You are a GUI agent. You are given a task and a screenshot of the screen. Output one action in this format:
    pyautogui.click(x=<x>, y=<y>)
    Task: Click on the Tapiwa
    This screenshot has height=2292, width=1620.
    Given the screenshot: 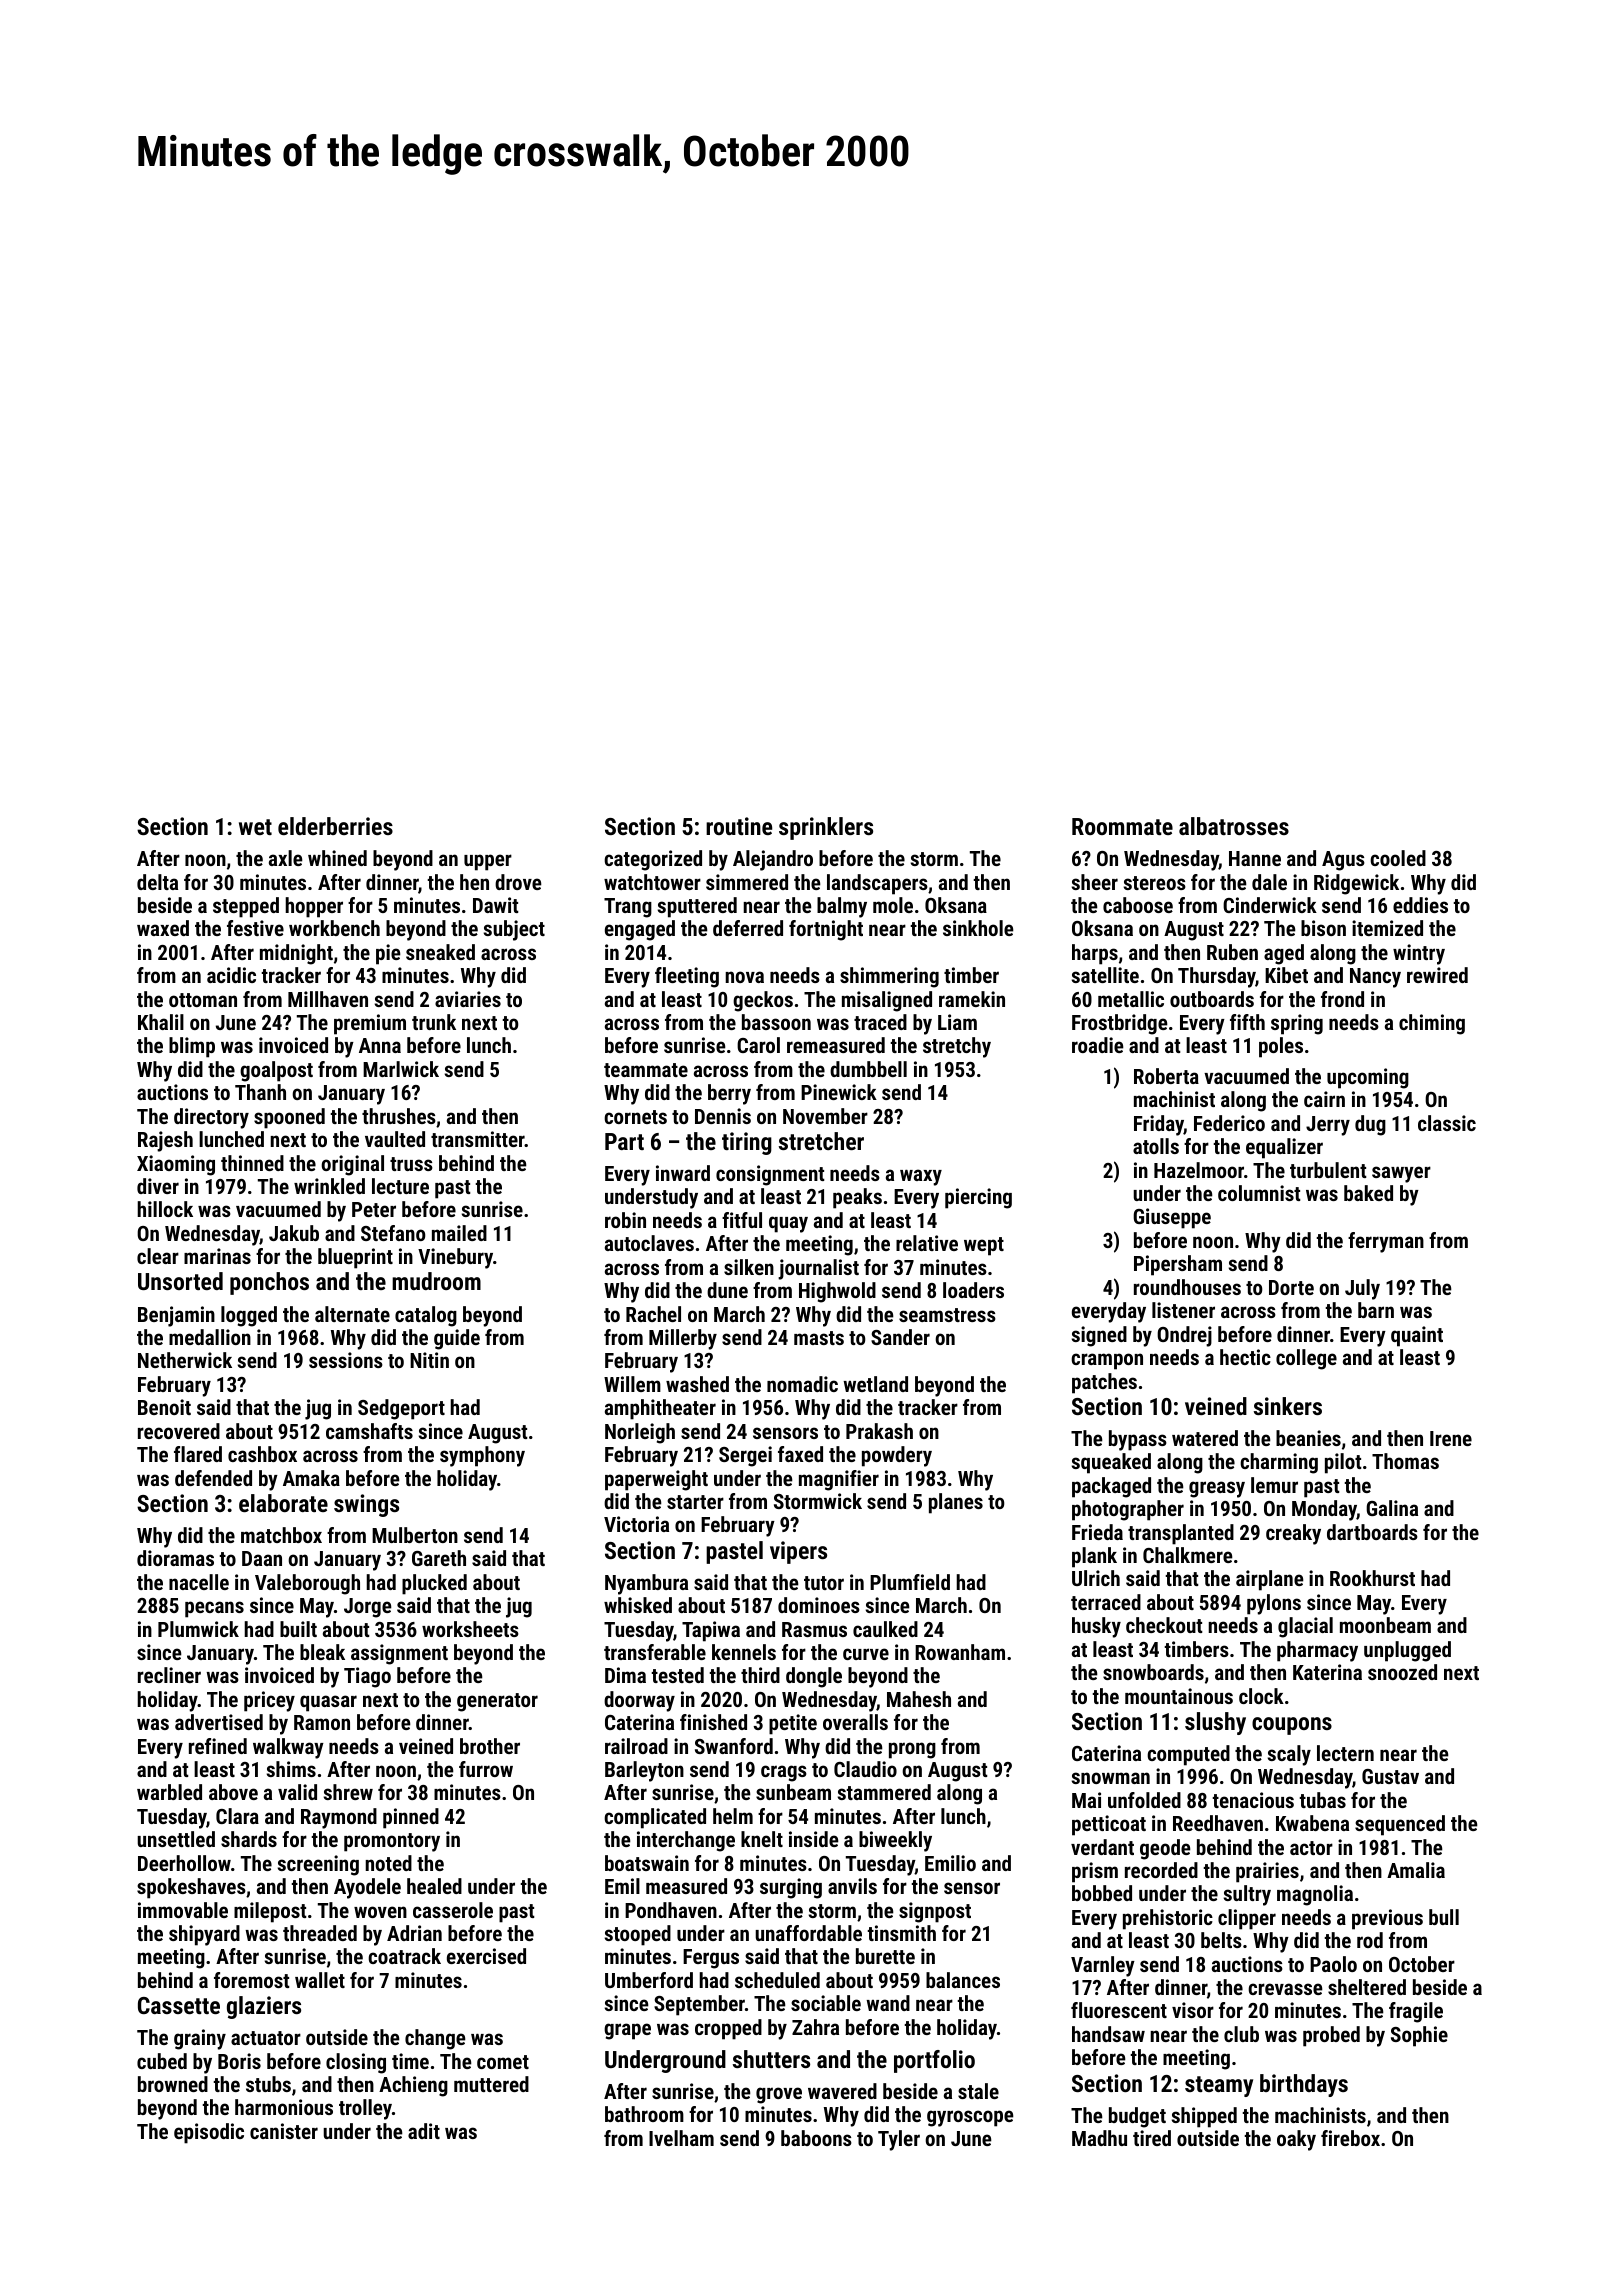 What is the action you would take?
    pyautogui.click(x=711, y=1631)
